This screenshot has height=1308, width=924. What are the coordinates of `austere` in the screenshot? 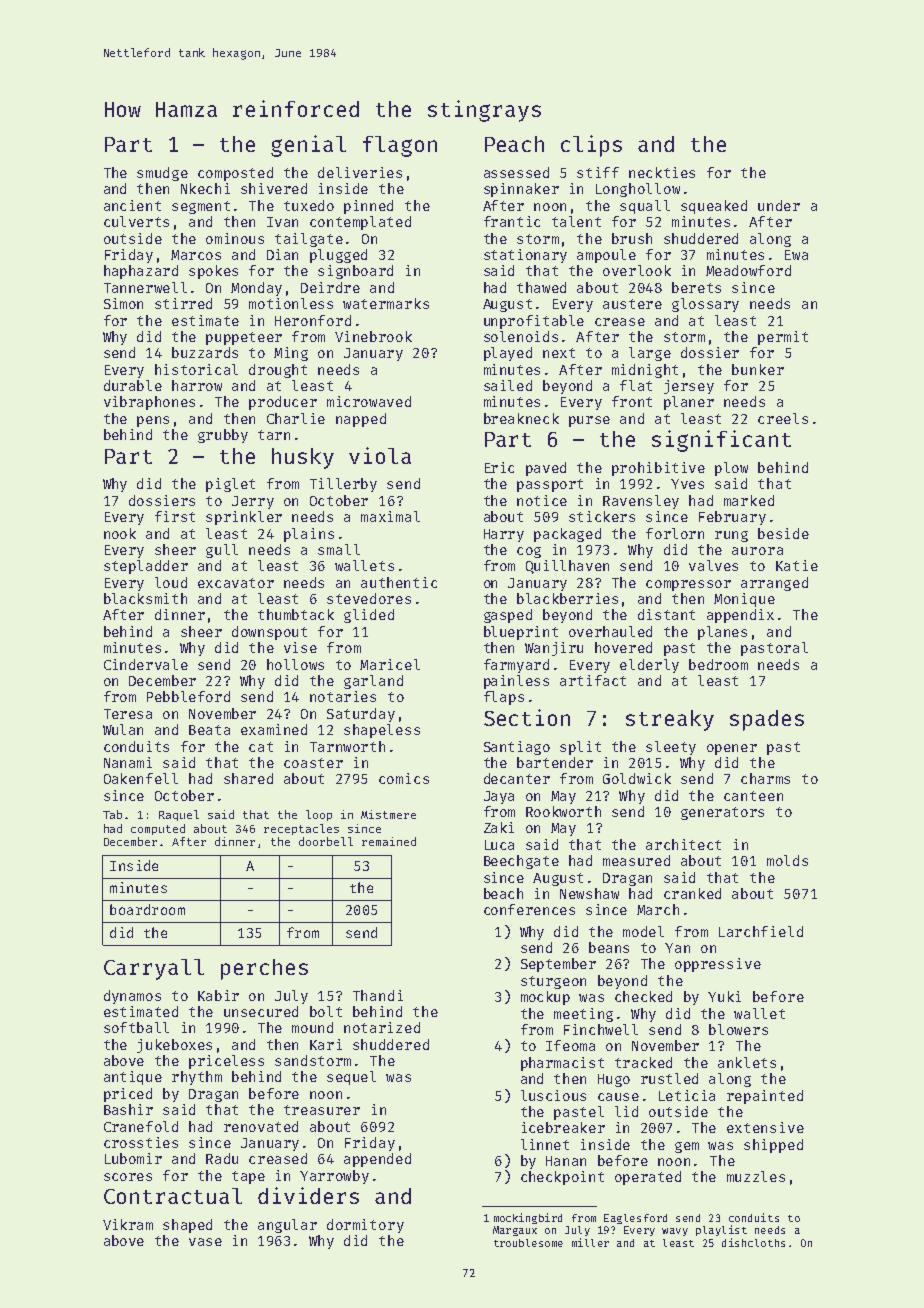 It's located at (632, 304).
